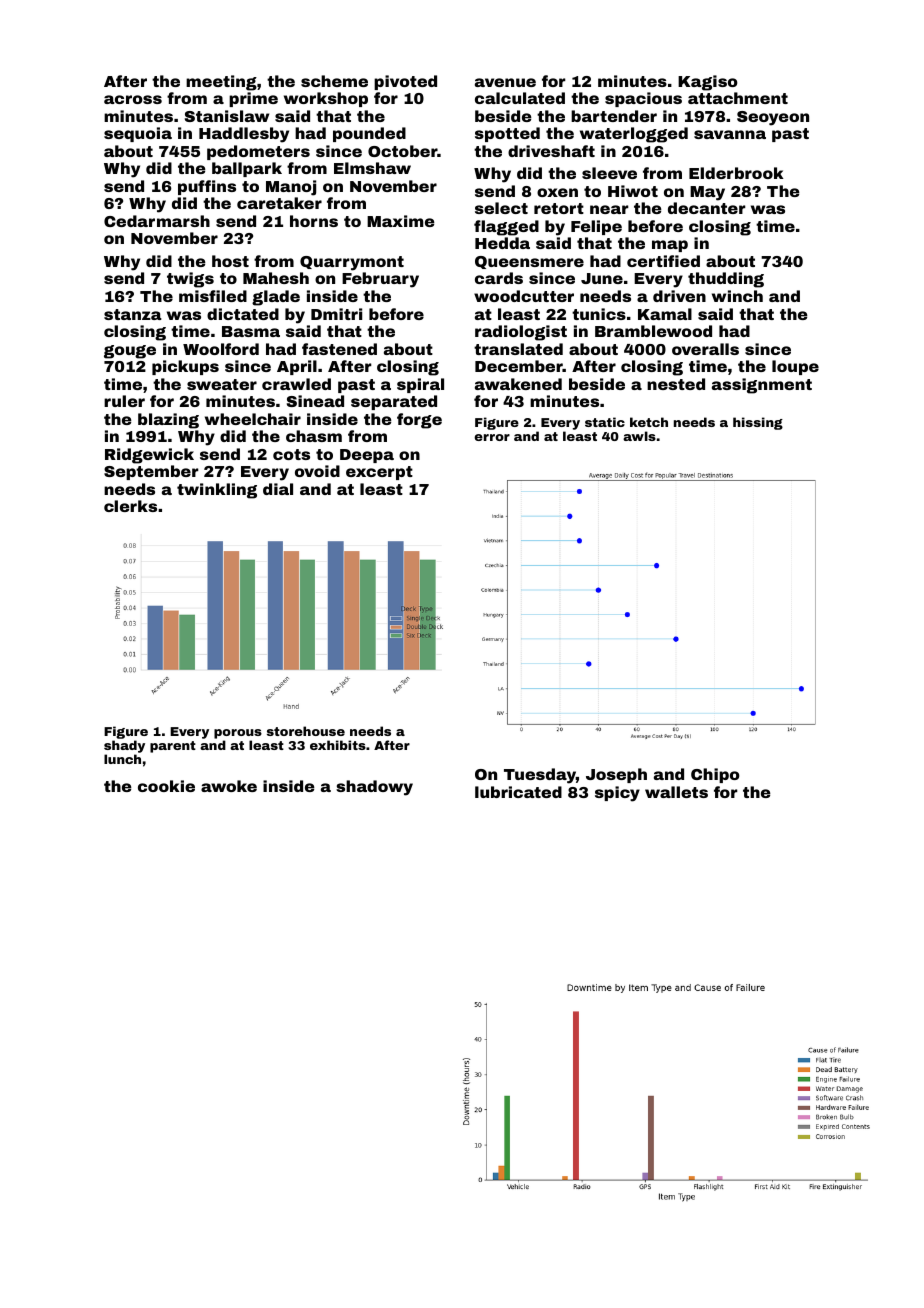 The image size is (924, 1308). What do you see at coordinates (773, 118) in the image?
I see `Seoyeon` at bounding box center [773, 118].
